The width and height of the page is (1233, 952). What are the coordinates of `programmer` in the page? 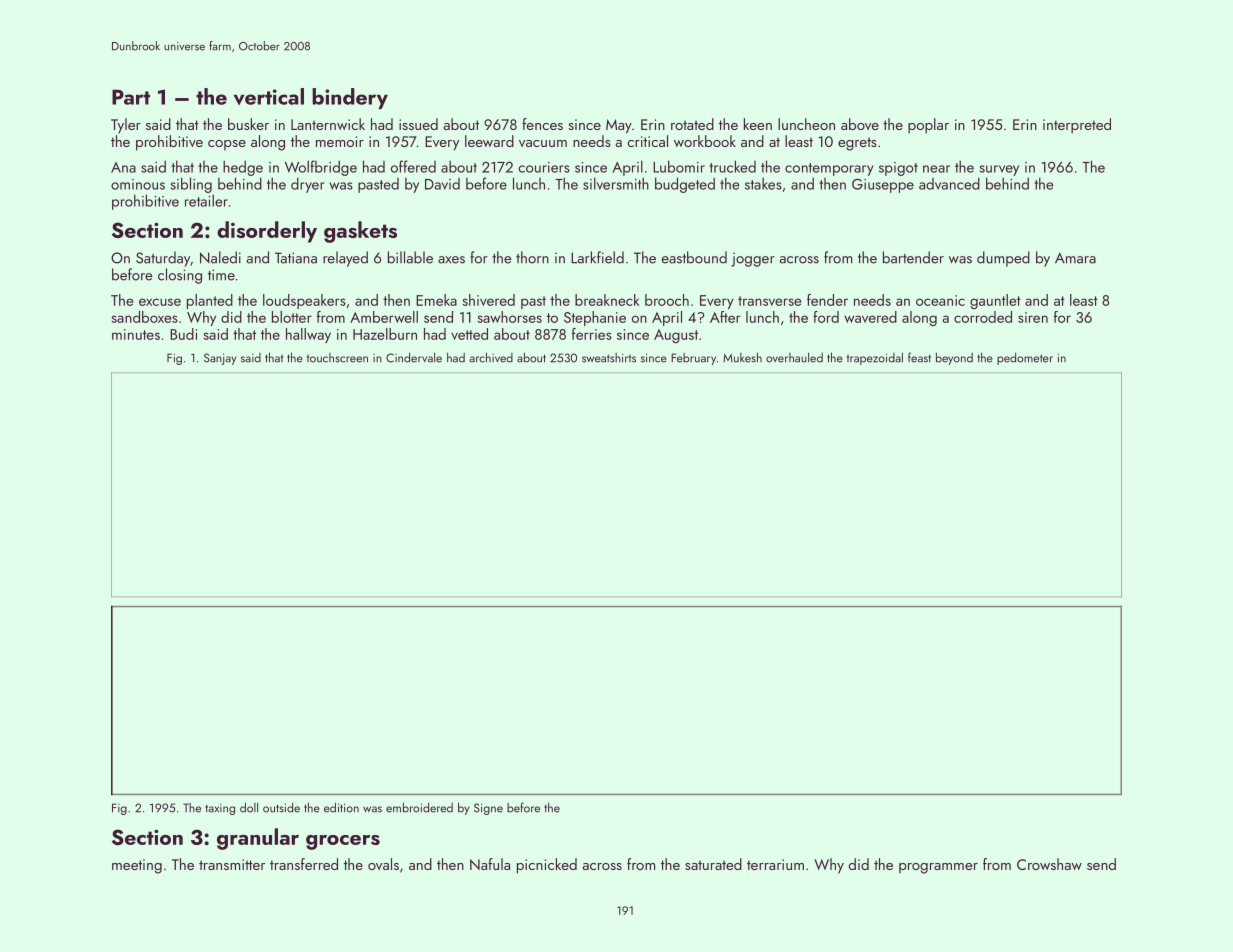 It's located at (938, 868).
